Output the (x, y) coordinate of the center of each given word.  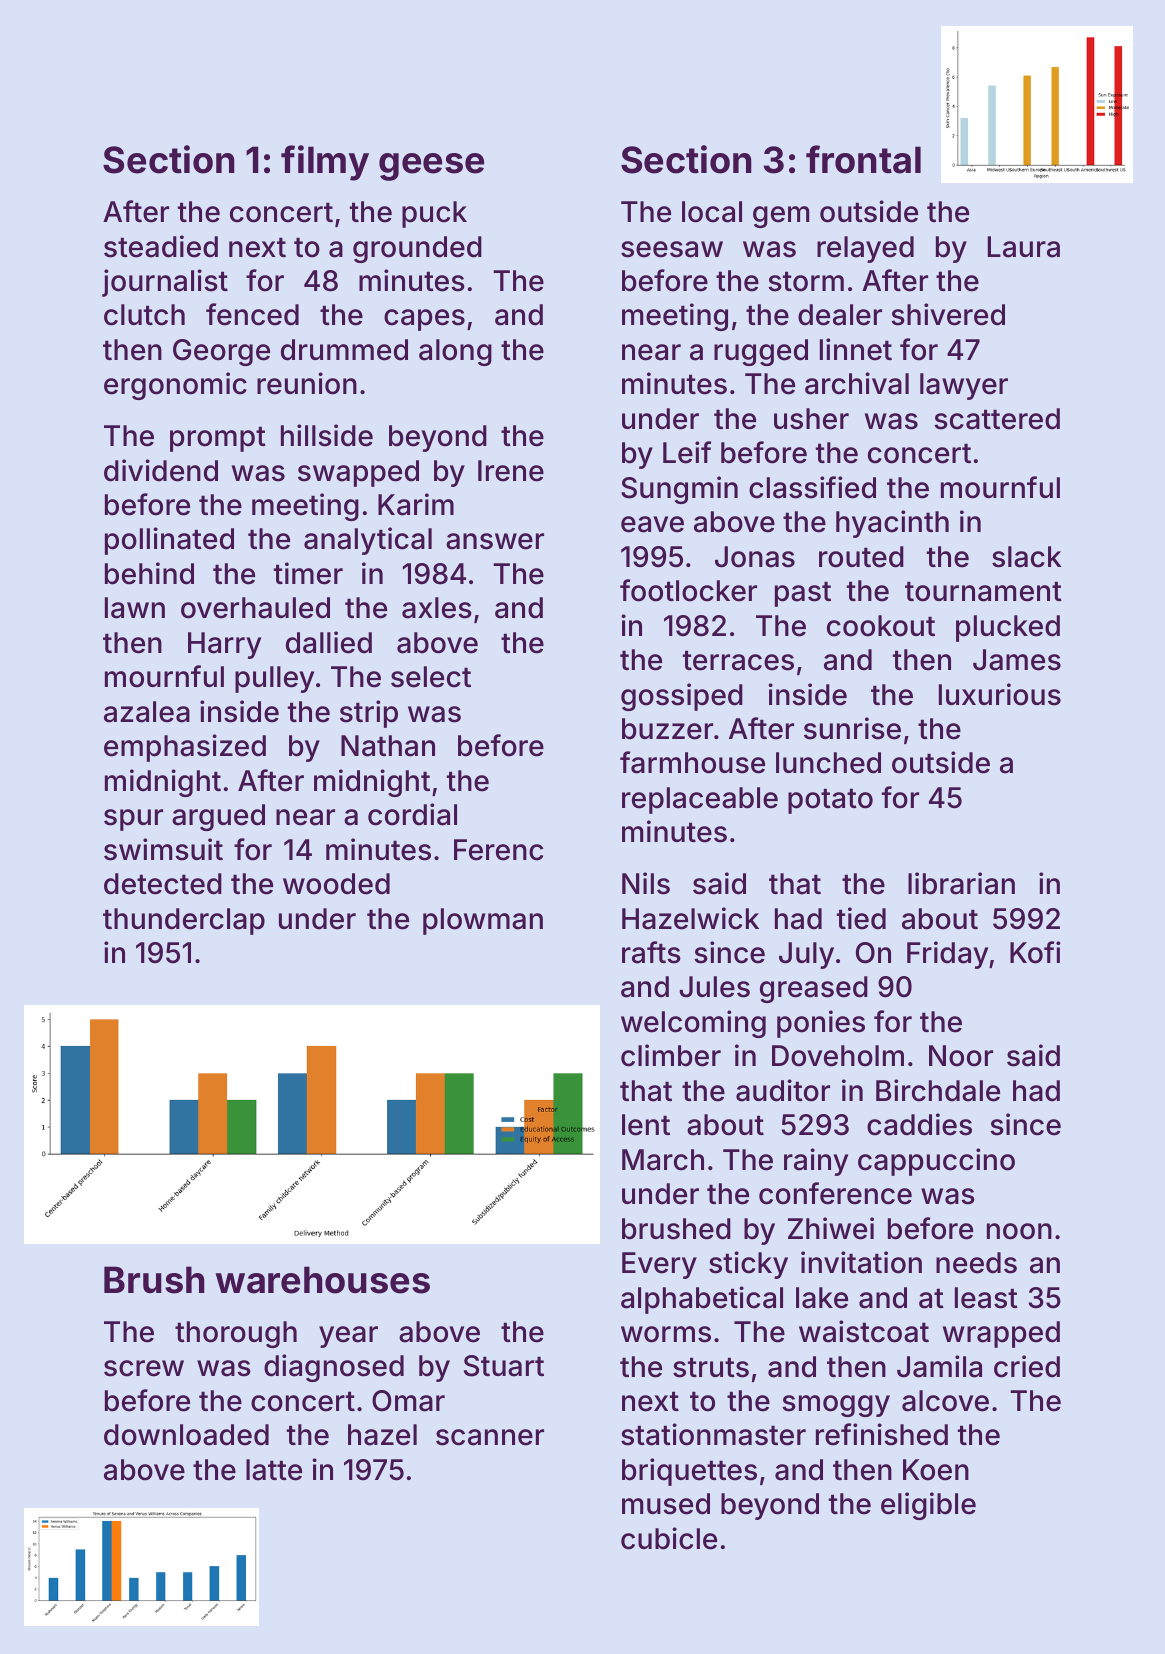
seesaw (672, 249)
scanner (490, 1437)
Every (659, 1265)
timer (308, 573)
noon (1019, 1231)
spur (133, 820)
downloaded (186, 1435)
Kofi (1035, 952)
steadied (161, 246)
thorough (236, 1334)
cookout (881, 626)
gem (781, 217)
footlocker (688, 590)
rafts (651, 952)
